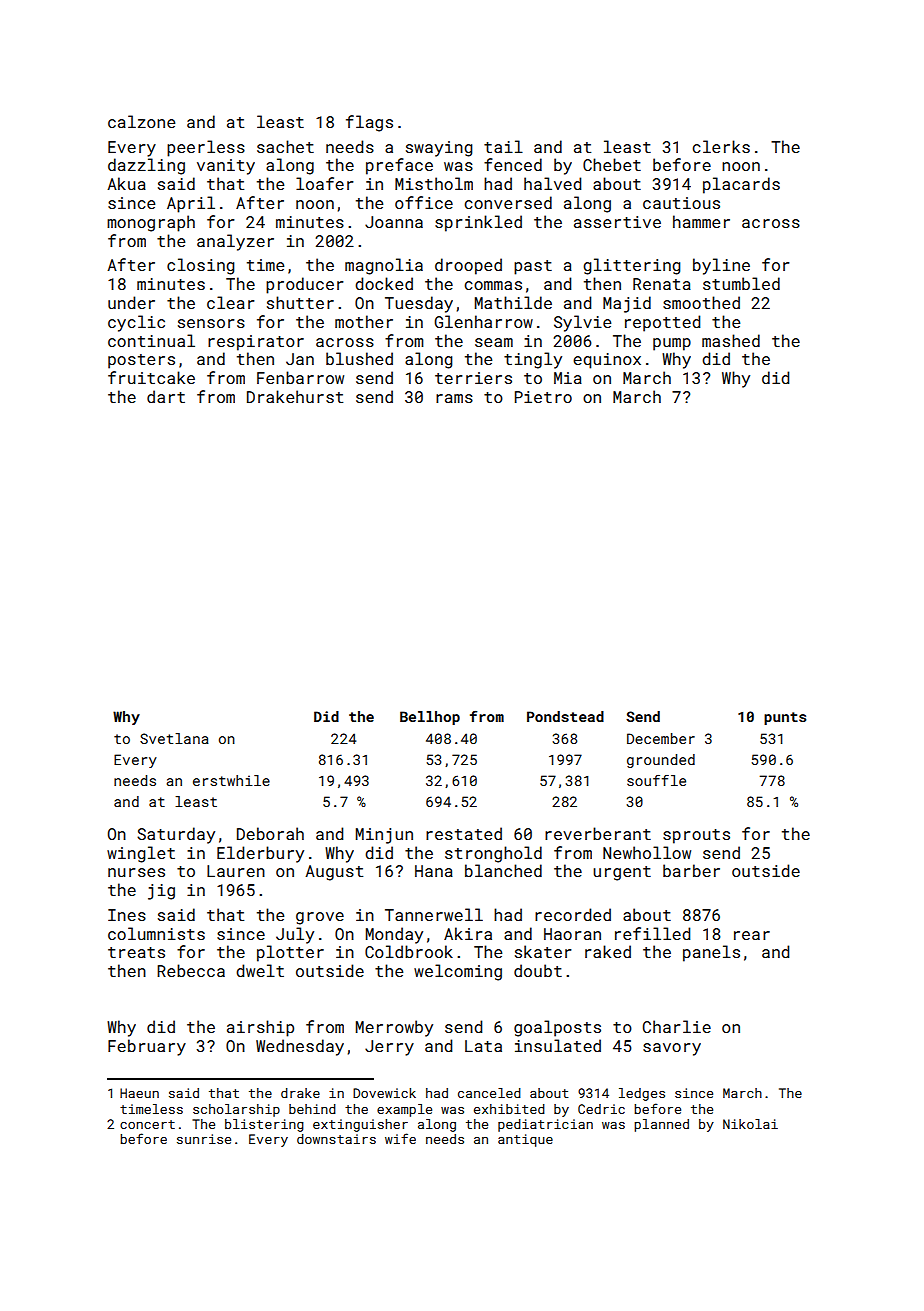 The image size is (924, 1311). What do you see at coordinates (632, 266) in the page?
I see `glittering` at bounding box center [632, 266].
